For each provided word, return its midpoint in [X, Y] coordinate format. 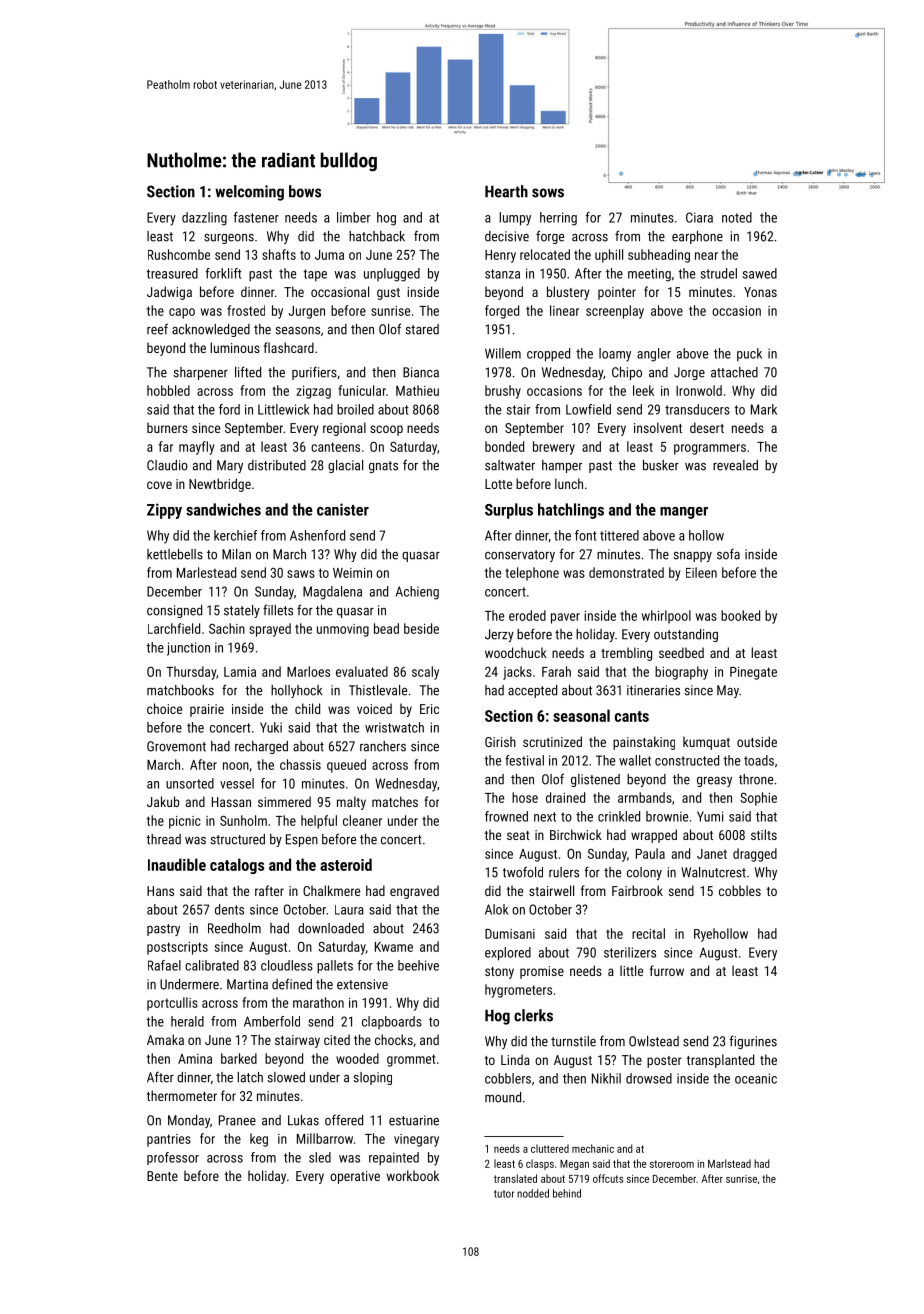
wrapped [654, 836]
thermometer [182, 1095]
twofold [523, 872]
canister [343, 509]
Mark [764, 409]
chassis [300, 764]
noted [737, 217]
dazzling [204, 219]
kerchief [235, 535]
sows [548, 193]
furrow [667, 970]
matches [395, 801]
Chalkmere [331, 890]
